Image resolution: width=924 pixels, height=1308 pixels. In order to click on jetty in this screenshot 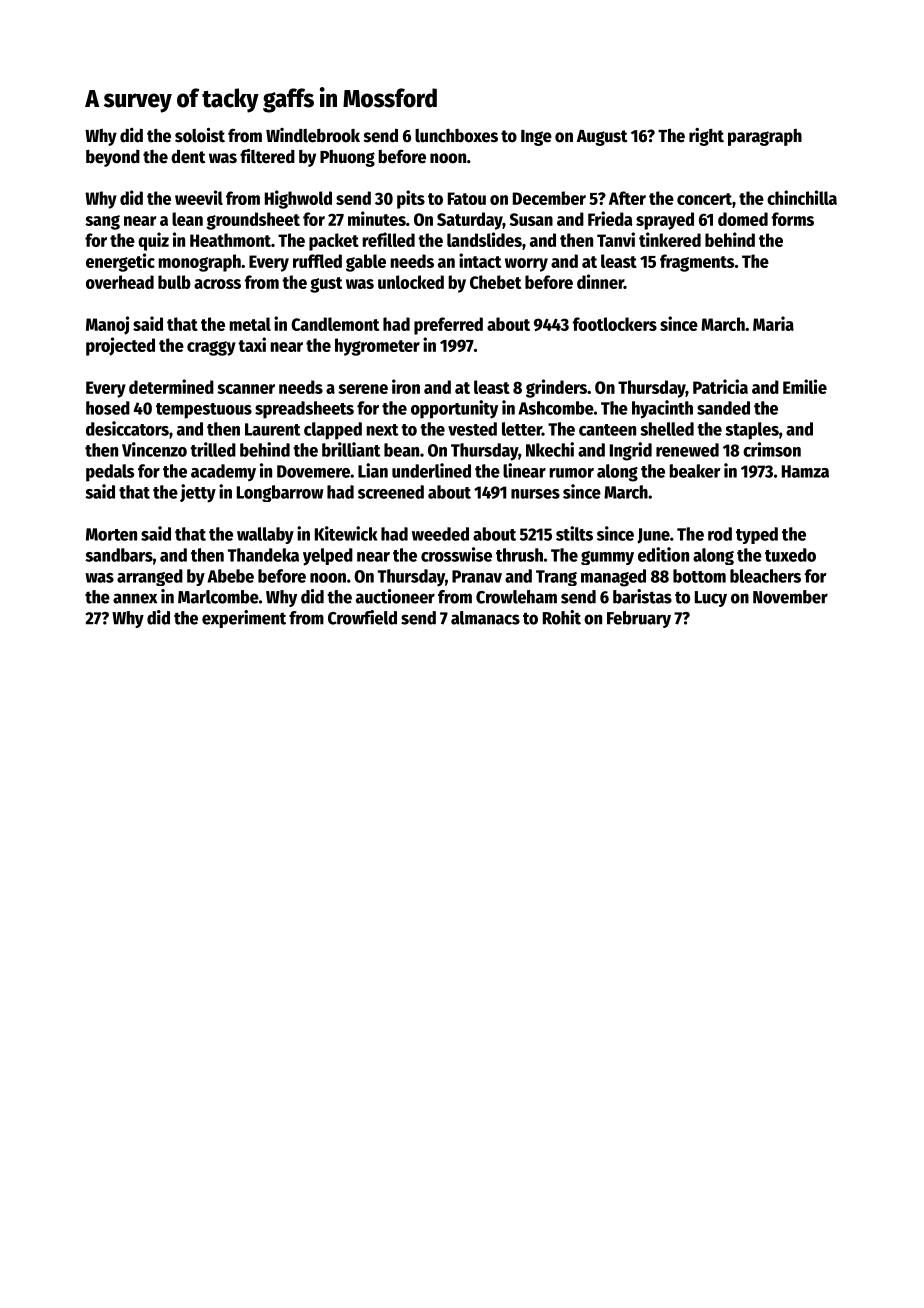, I will do `click(198, 493)`.
